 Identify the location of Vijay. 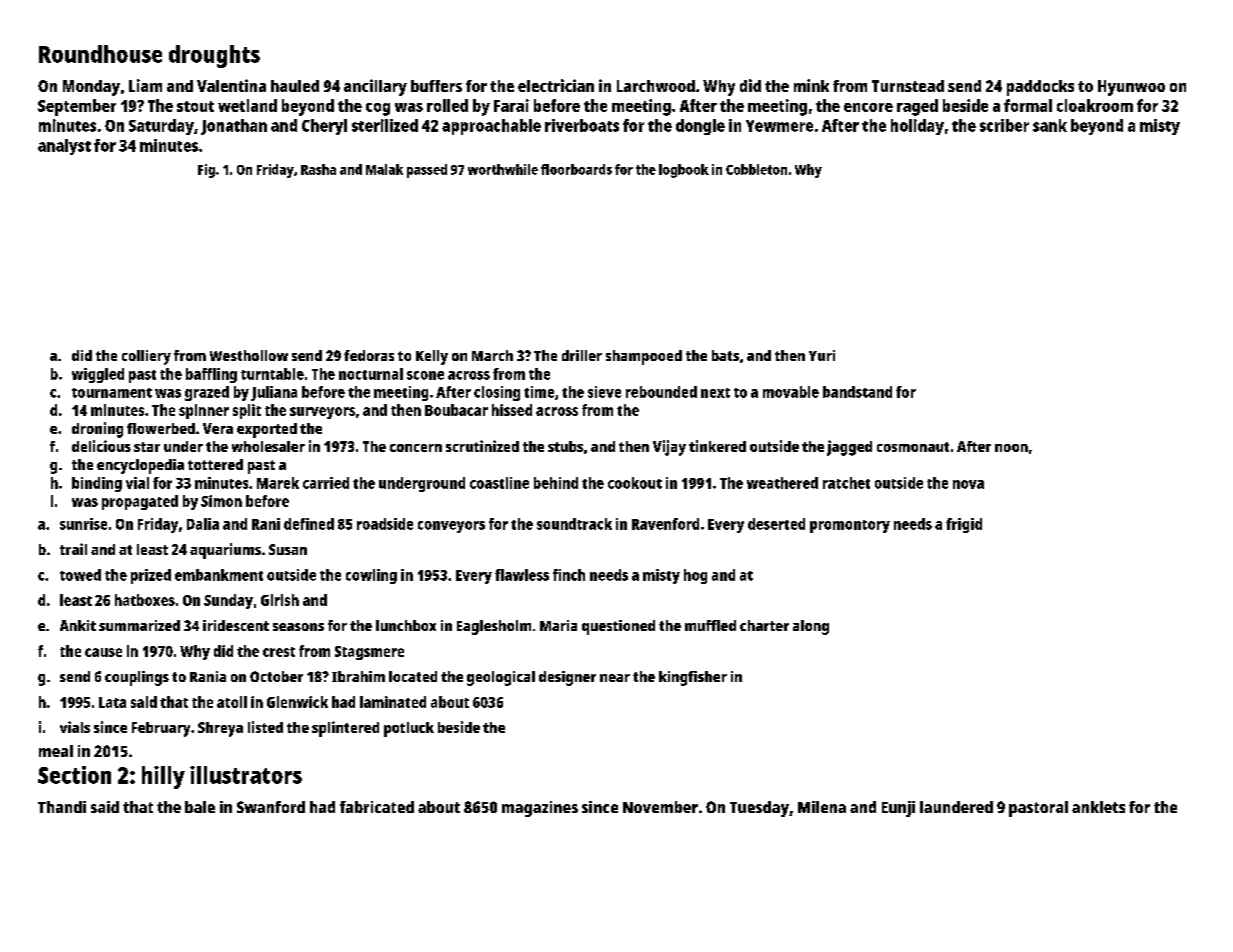
(669, 448).
